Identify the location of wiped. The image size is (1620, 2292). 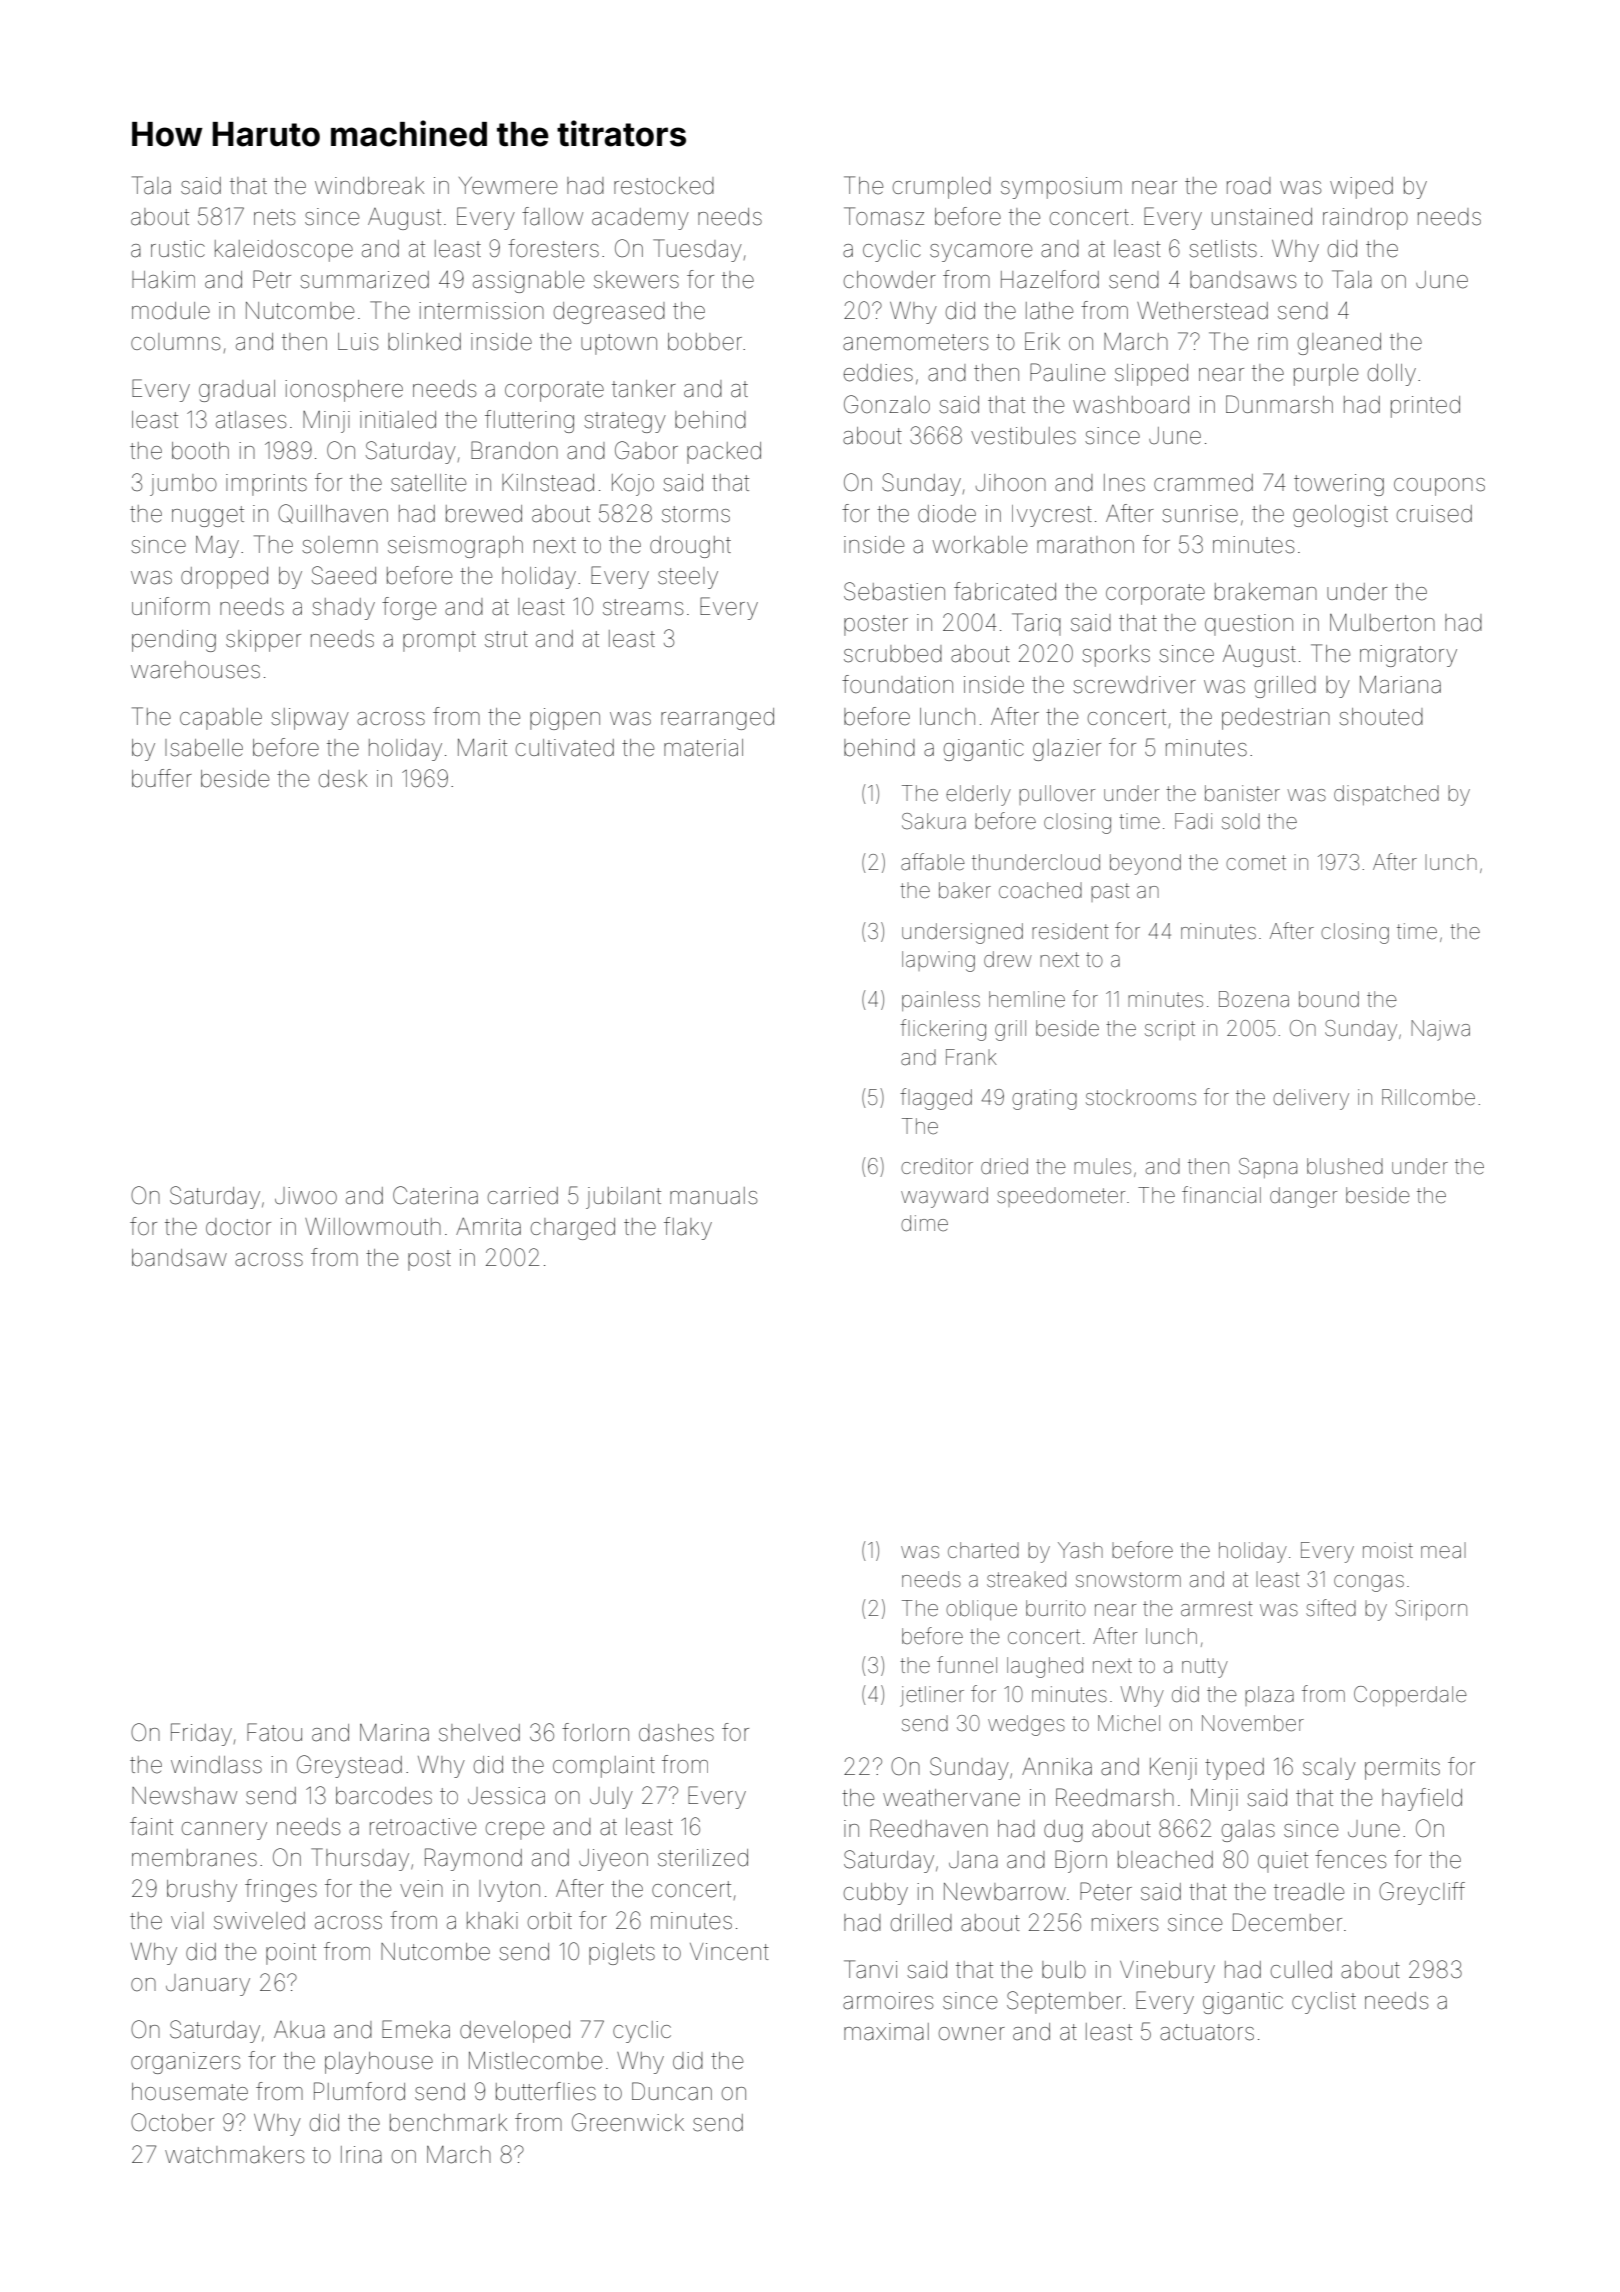
(1361, 188).
